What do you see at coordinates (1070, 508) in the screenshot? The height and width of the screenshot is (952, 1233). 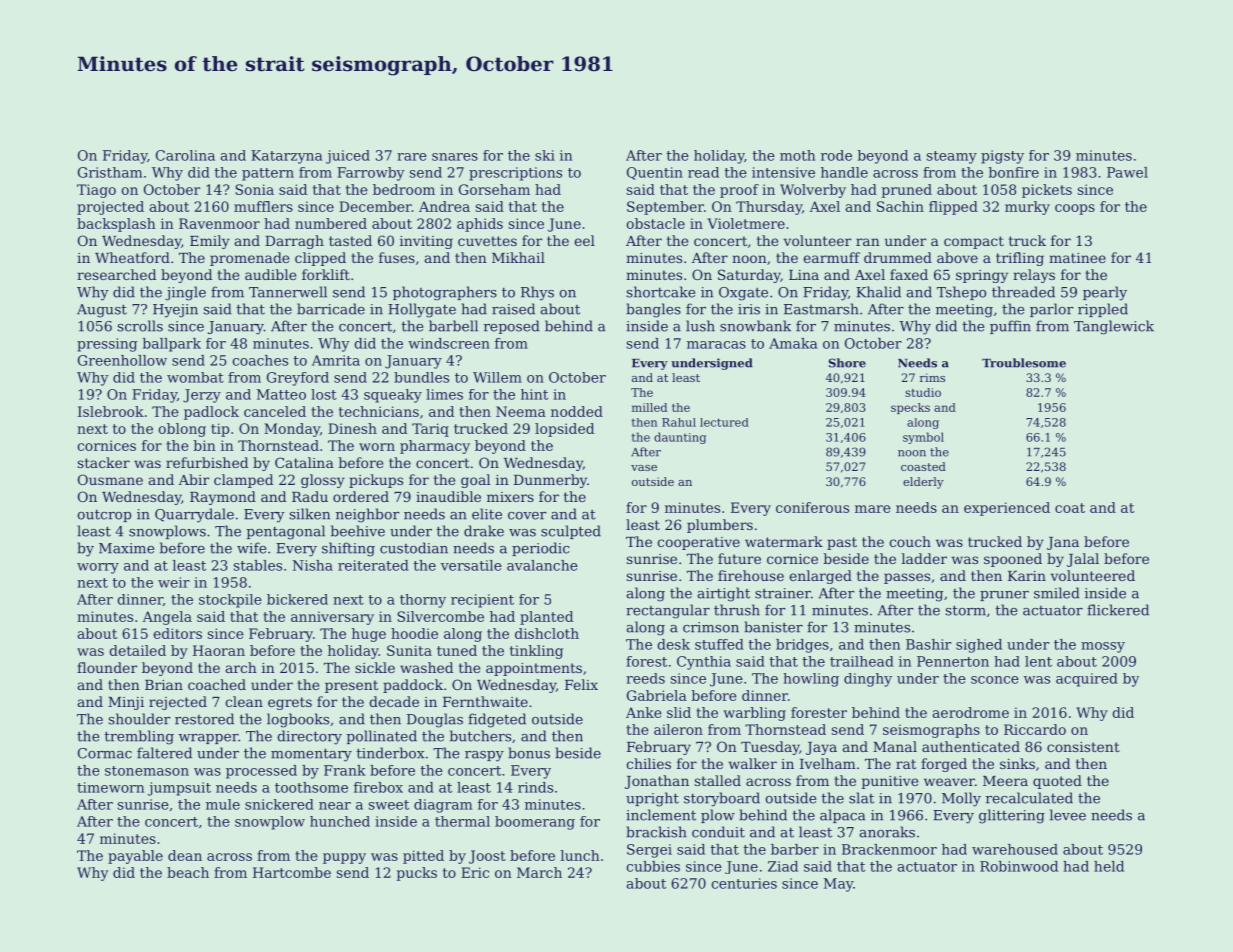 I see `coat` at bounding box center [1070, 508].
